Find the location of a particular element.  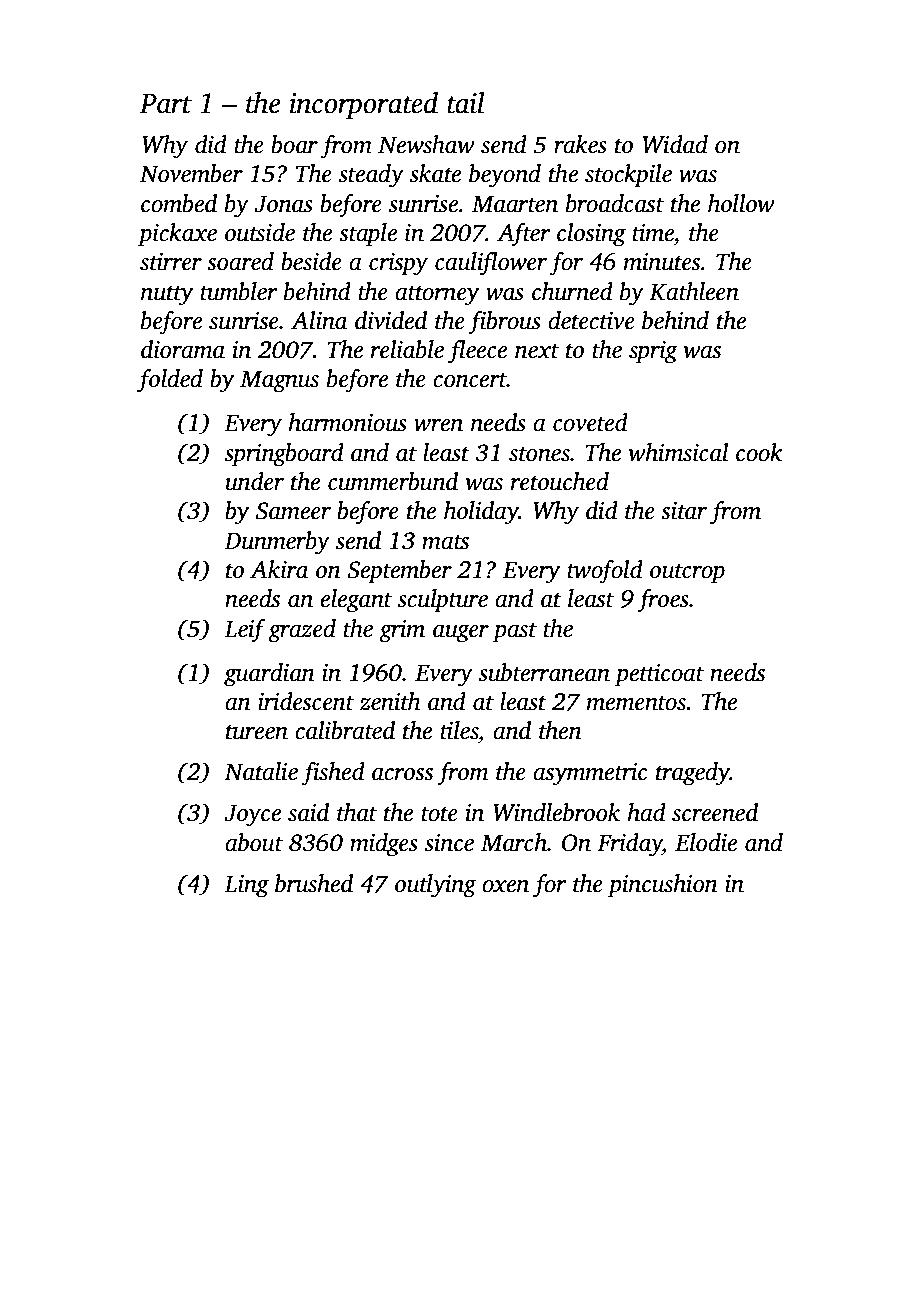

Ling is located at coordinates (246, 886).
